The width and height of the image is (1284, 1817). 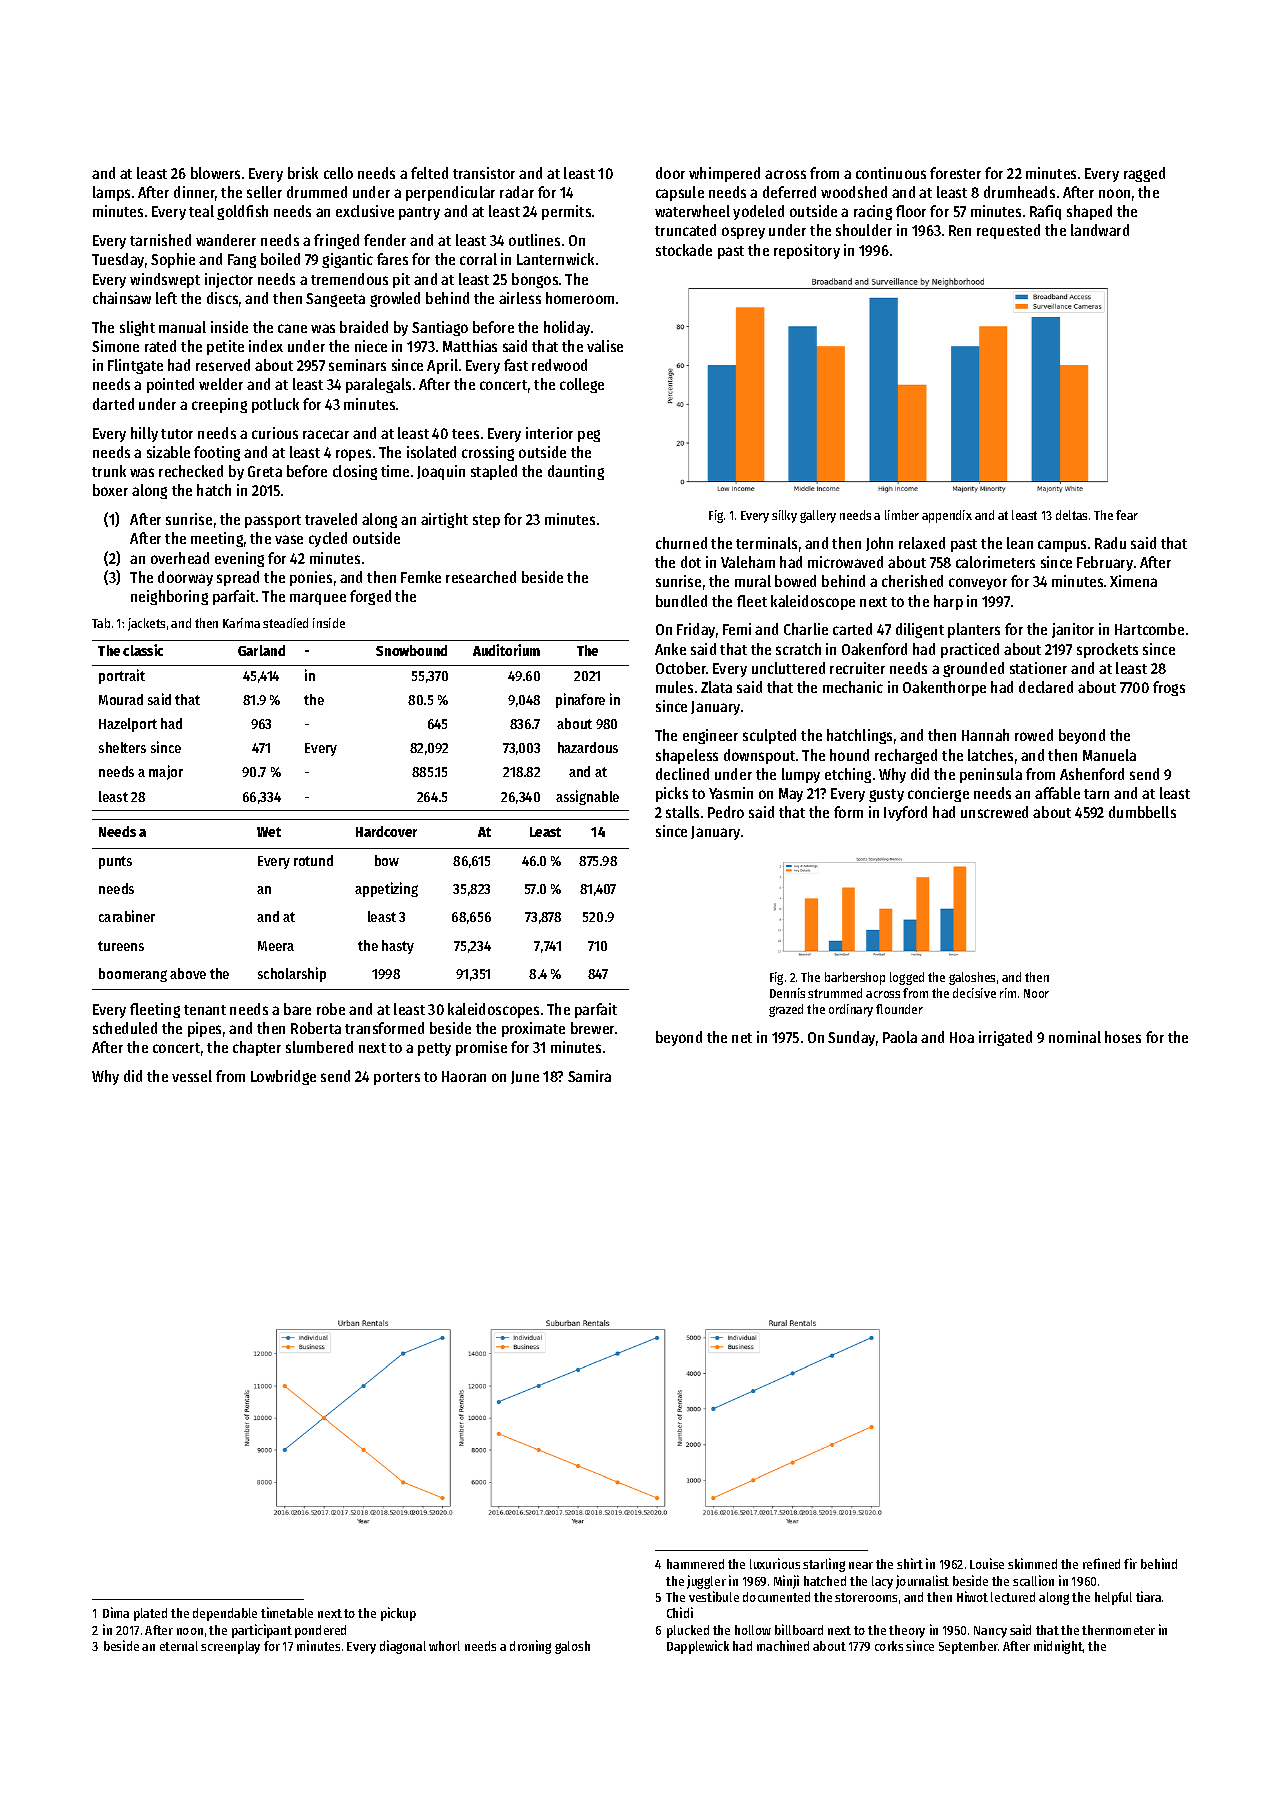 What do you see at coordinates (192, 1076) in the image?
I see `vessel` at bounding box center [192, 1076].
